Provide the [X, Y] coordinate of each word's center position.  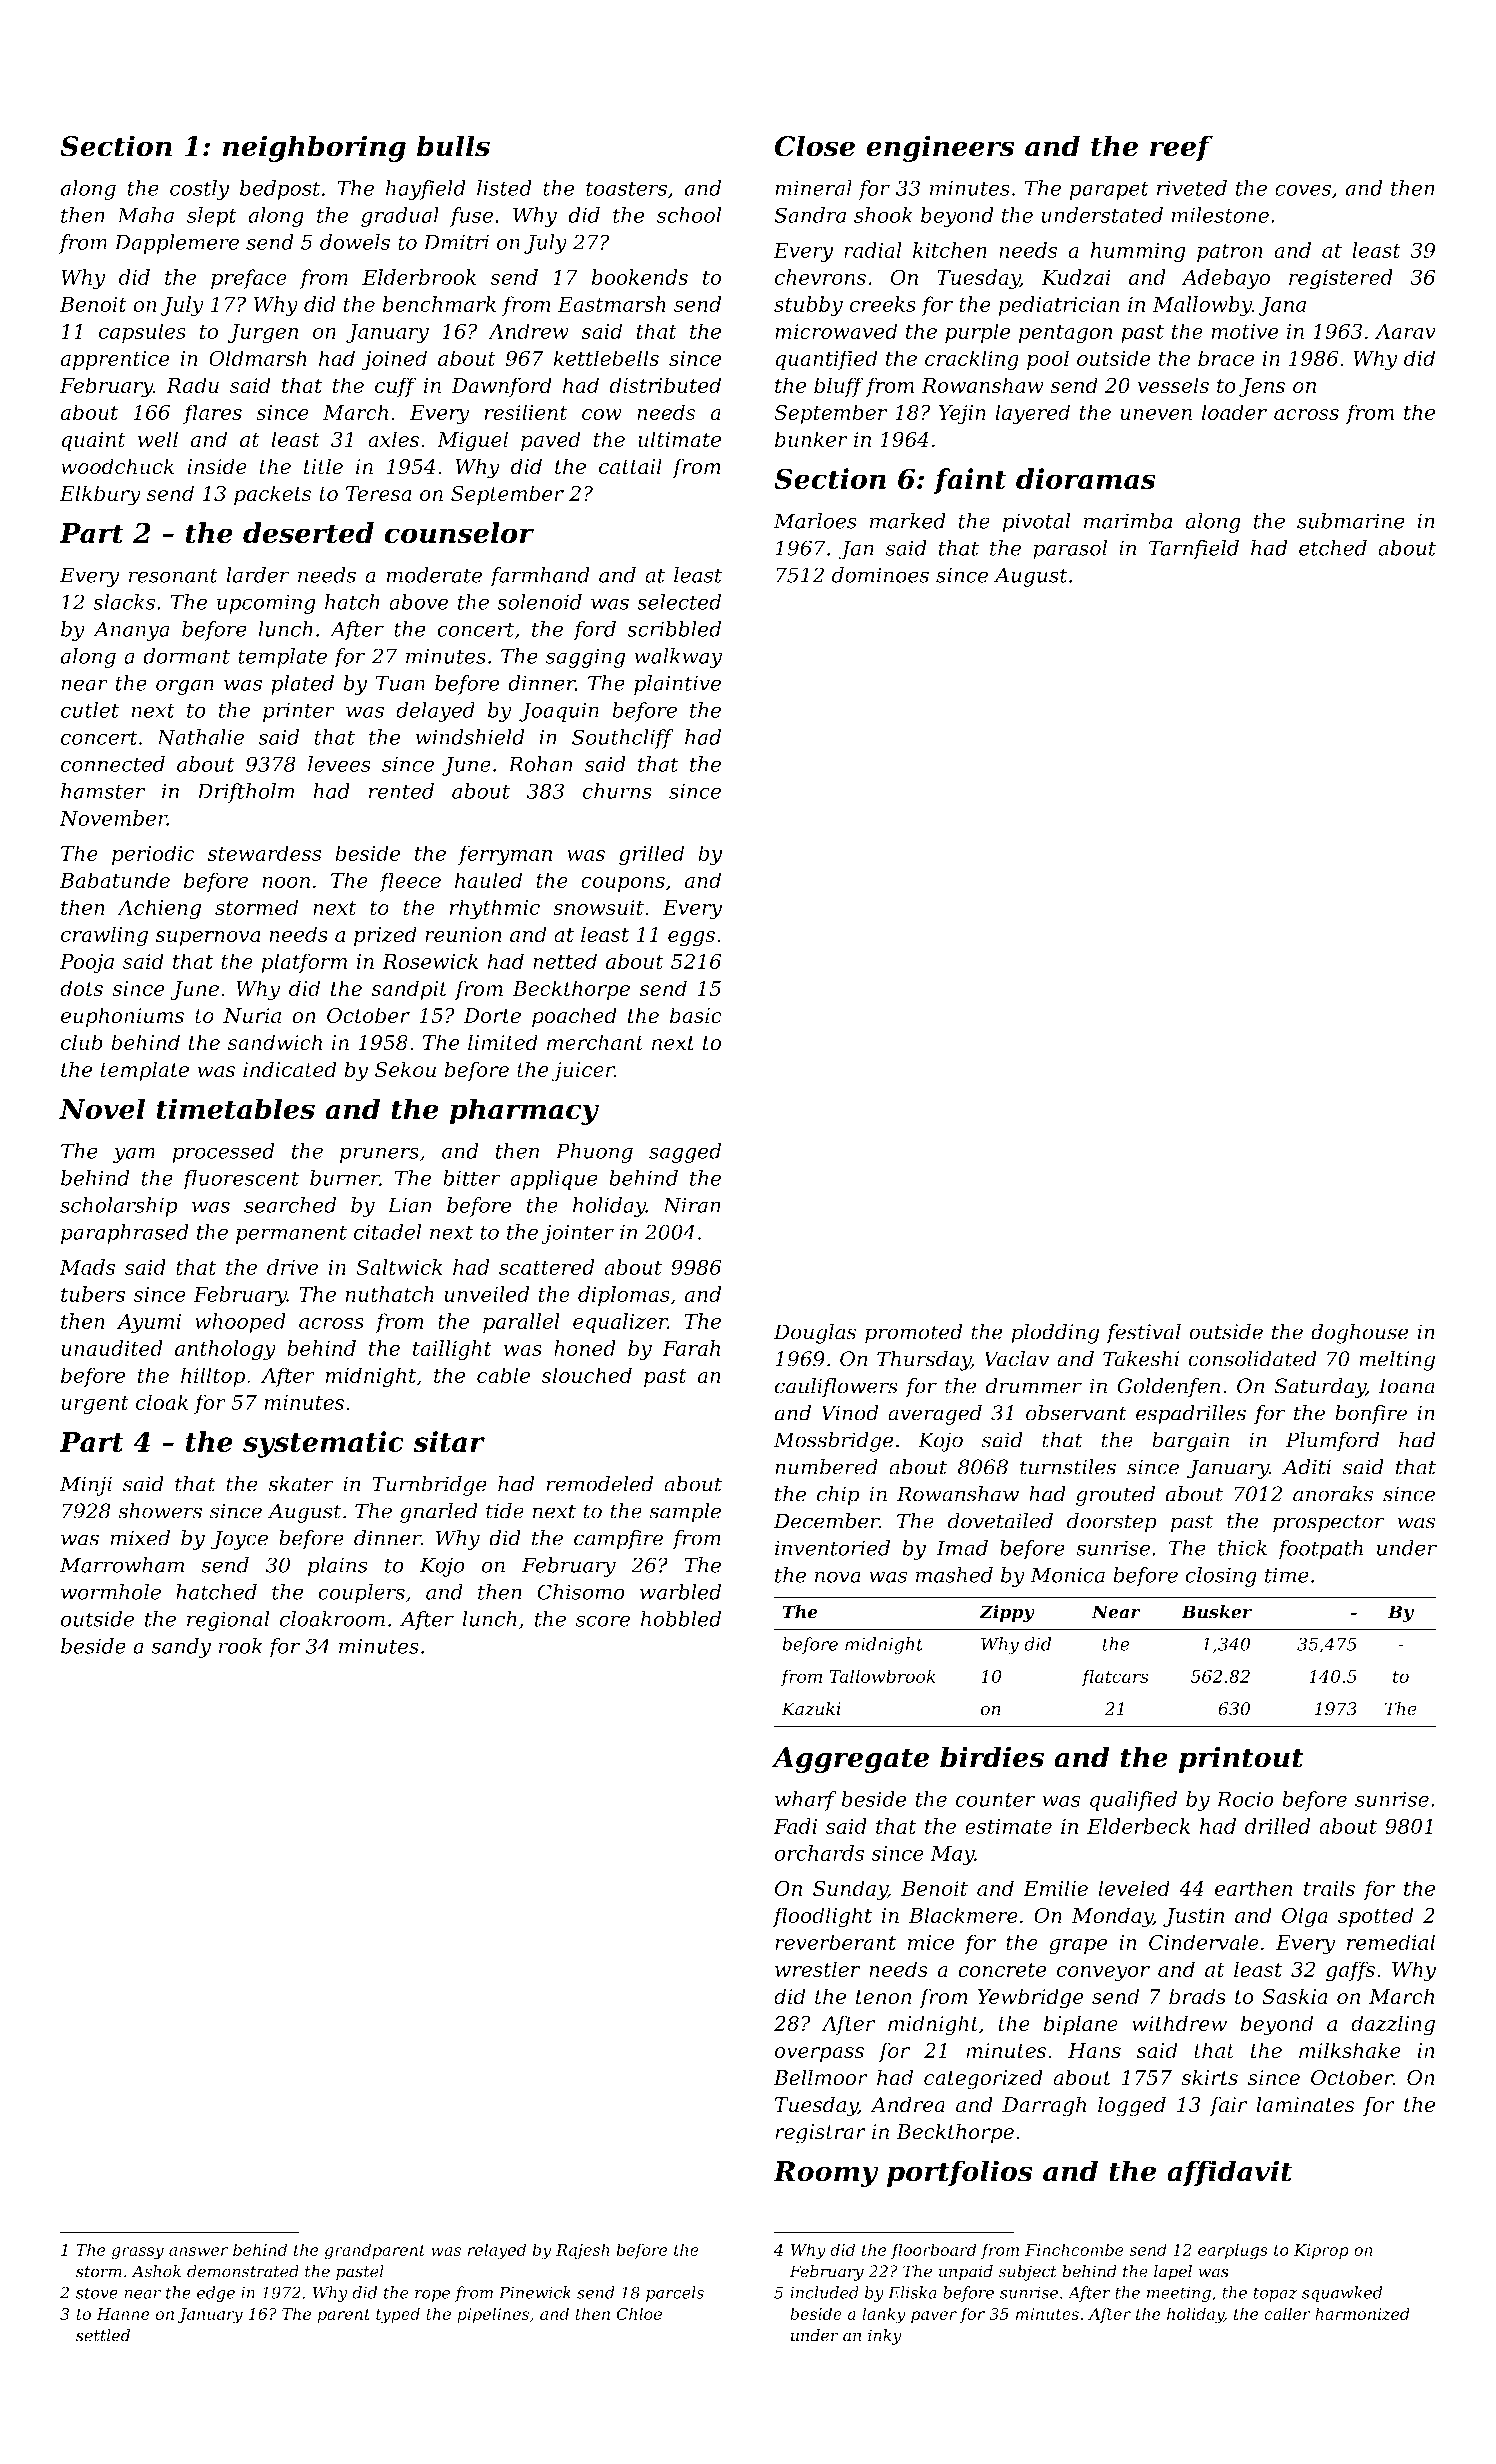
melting [1397, 1360]
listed [504, 188]
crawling [104, 936]
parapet [1109, 190]
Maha [145, 215]
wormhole [111, 1592]
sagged [685, 1153]
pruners [379, 1155]
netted [565, 961]
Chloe [639, 2313]
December [826, 1521]
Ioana [1406, 1386]
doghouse [1360, 1333]
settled [103, 2335]
